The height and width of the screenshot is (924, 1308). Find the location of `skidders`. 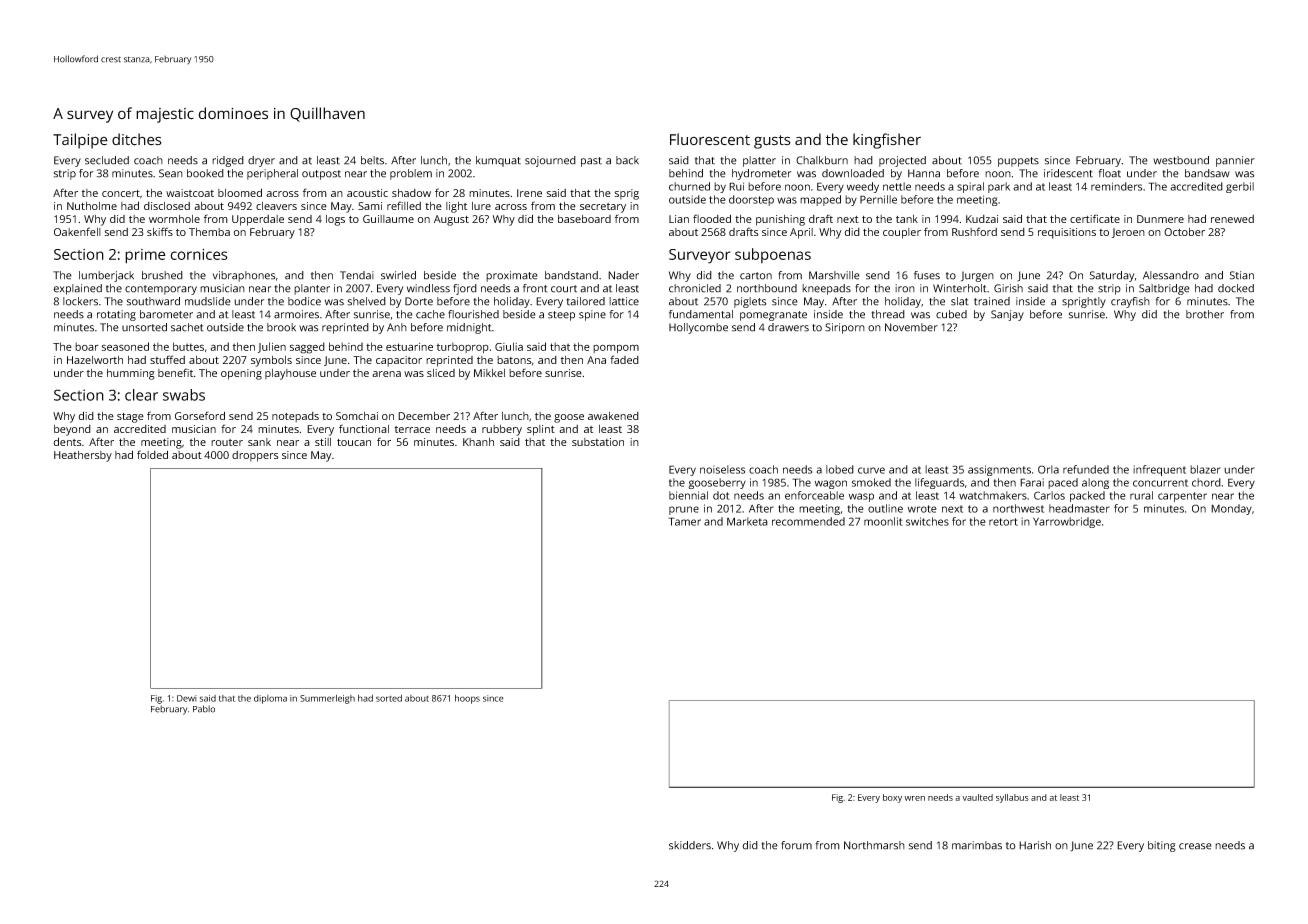

skidders is located at coordinates (690, 845).
